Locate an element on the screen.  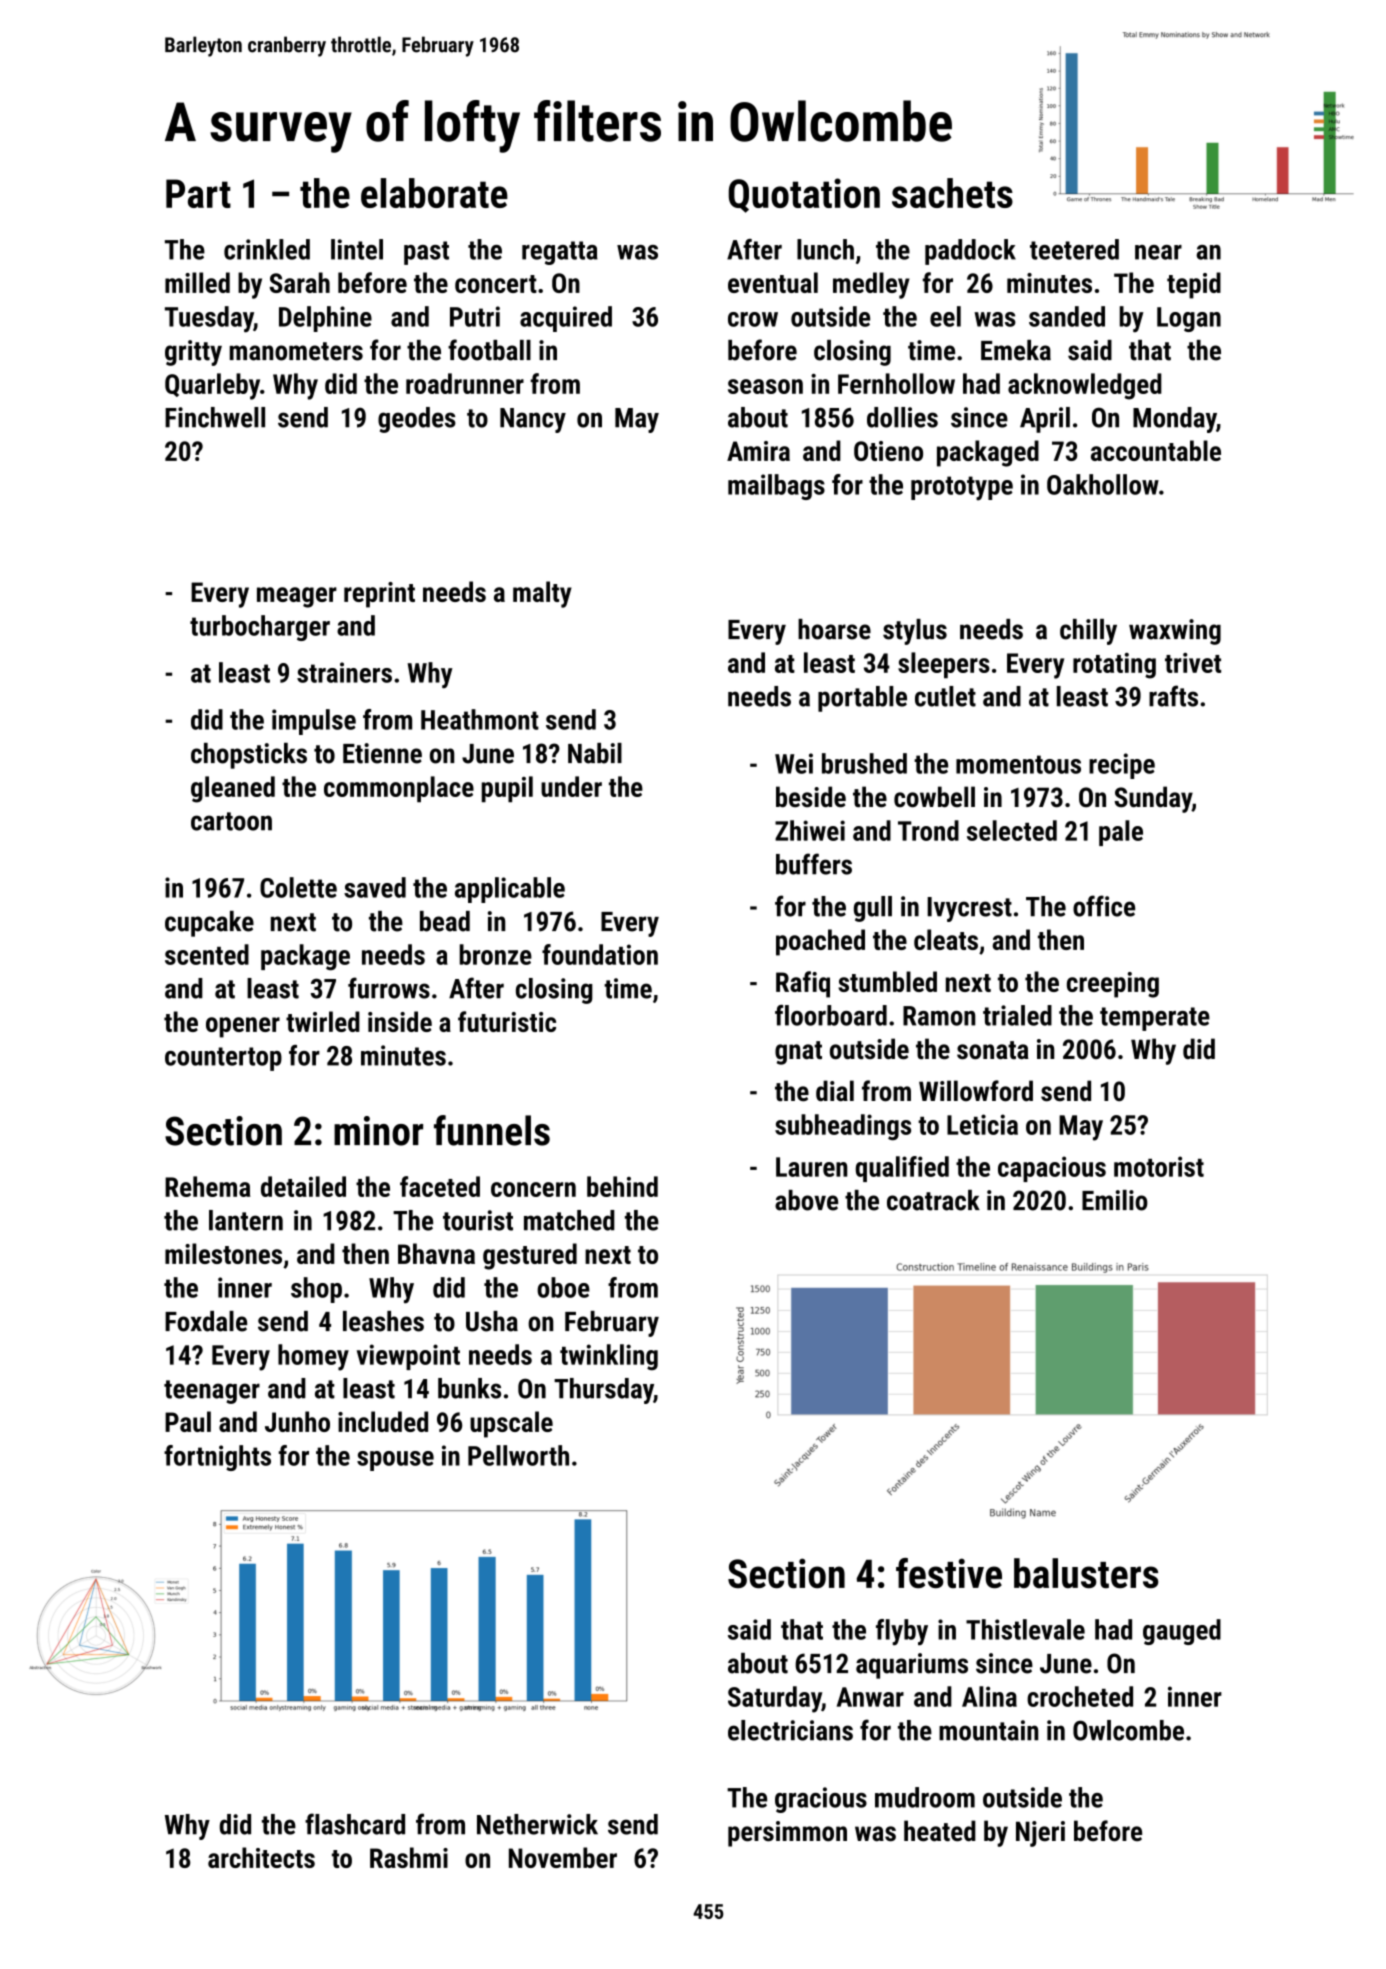
persimmon is located at coordinates (787, 1834).
